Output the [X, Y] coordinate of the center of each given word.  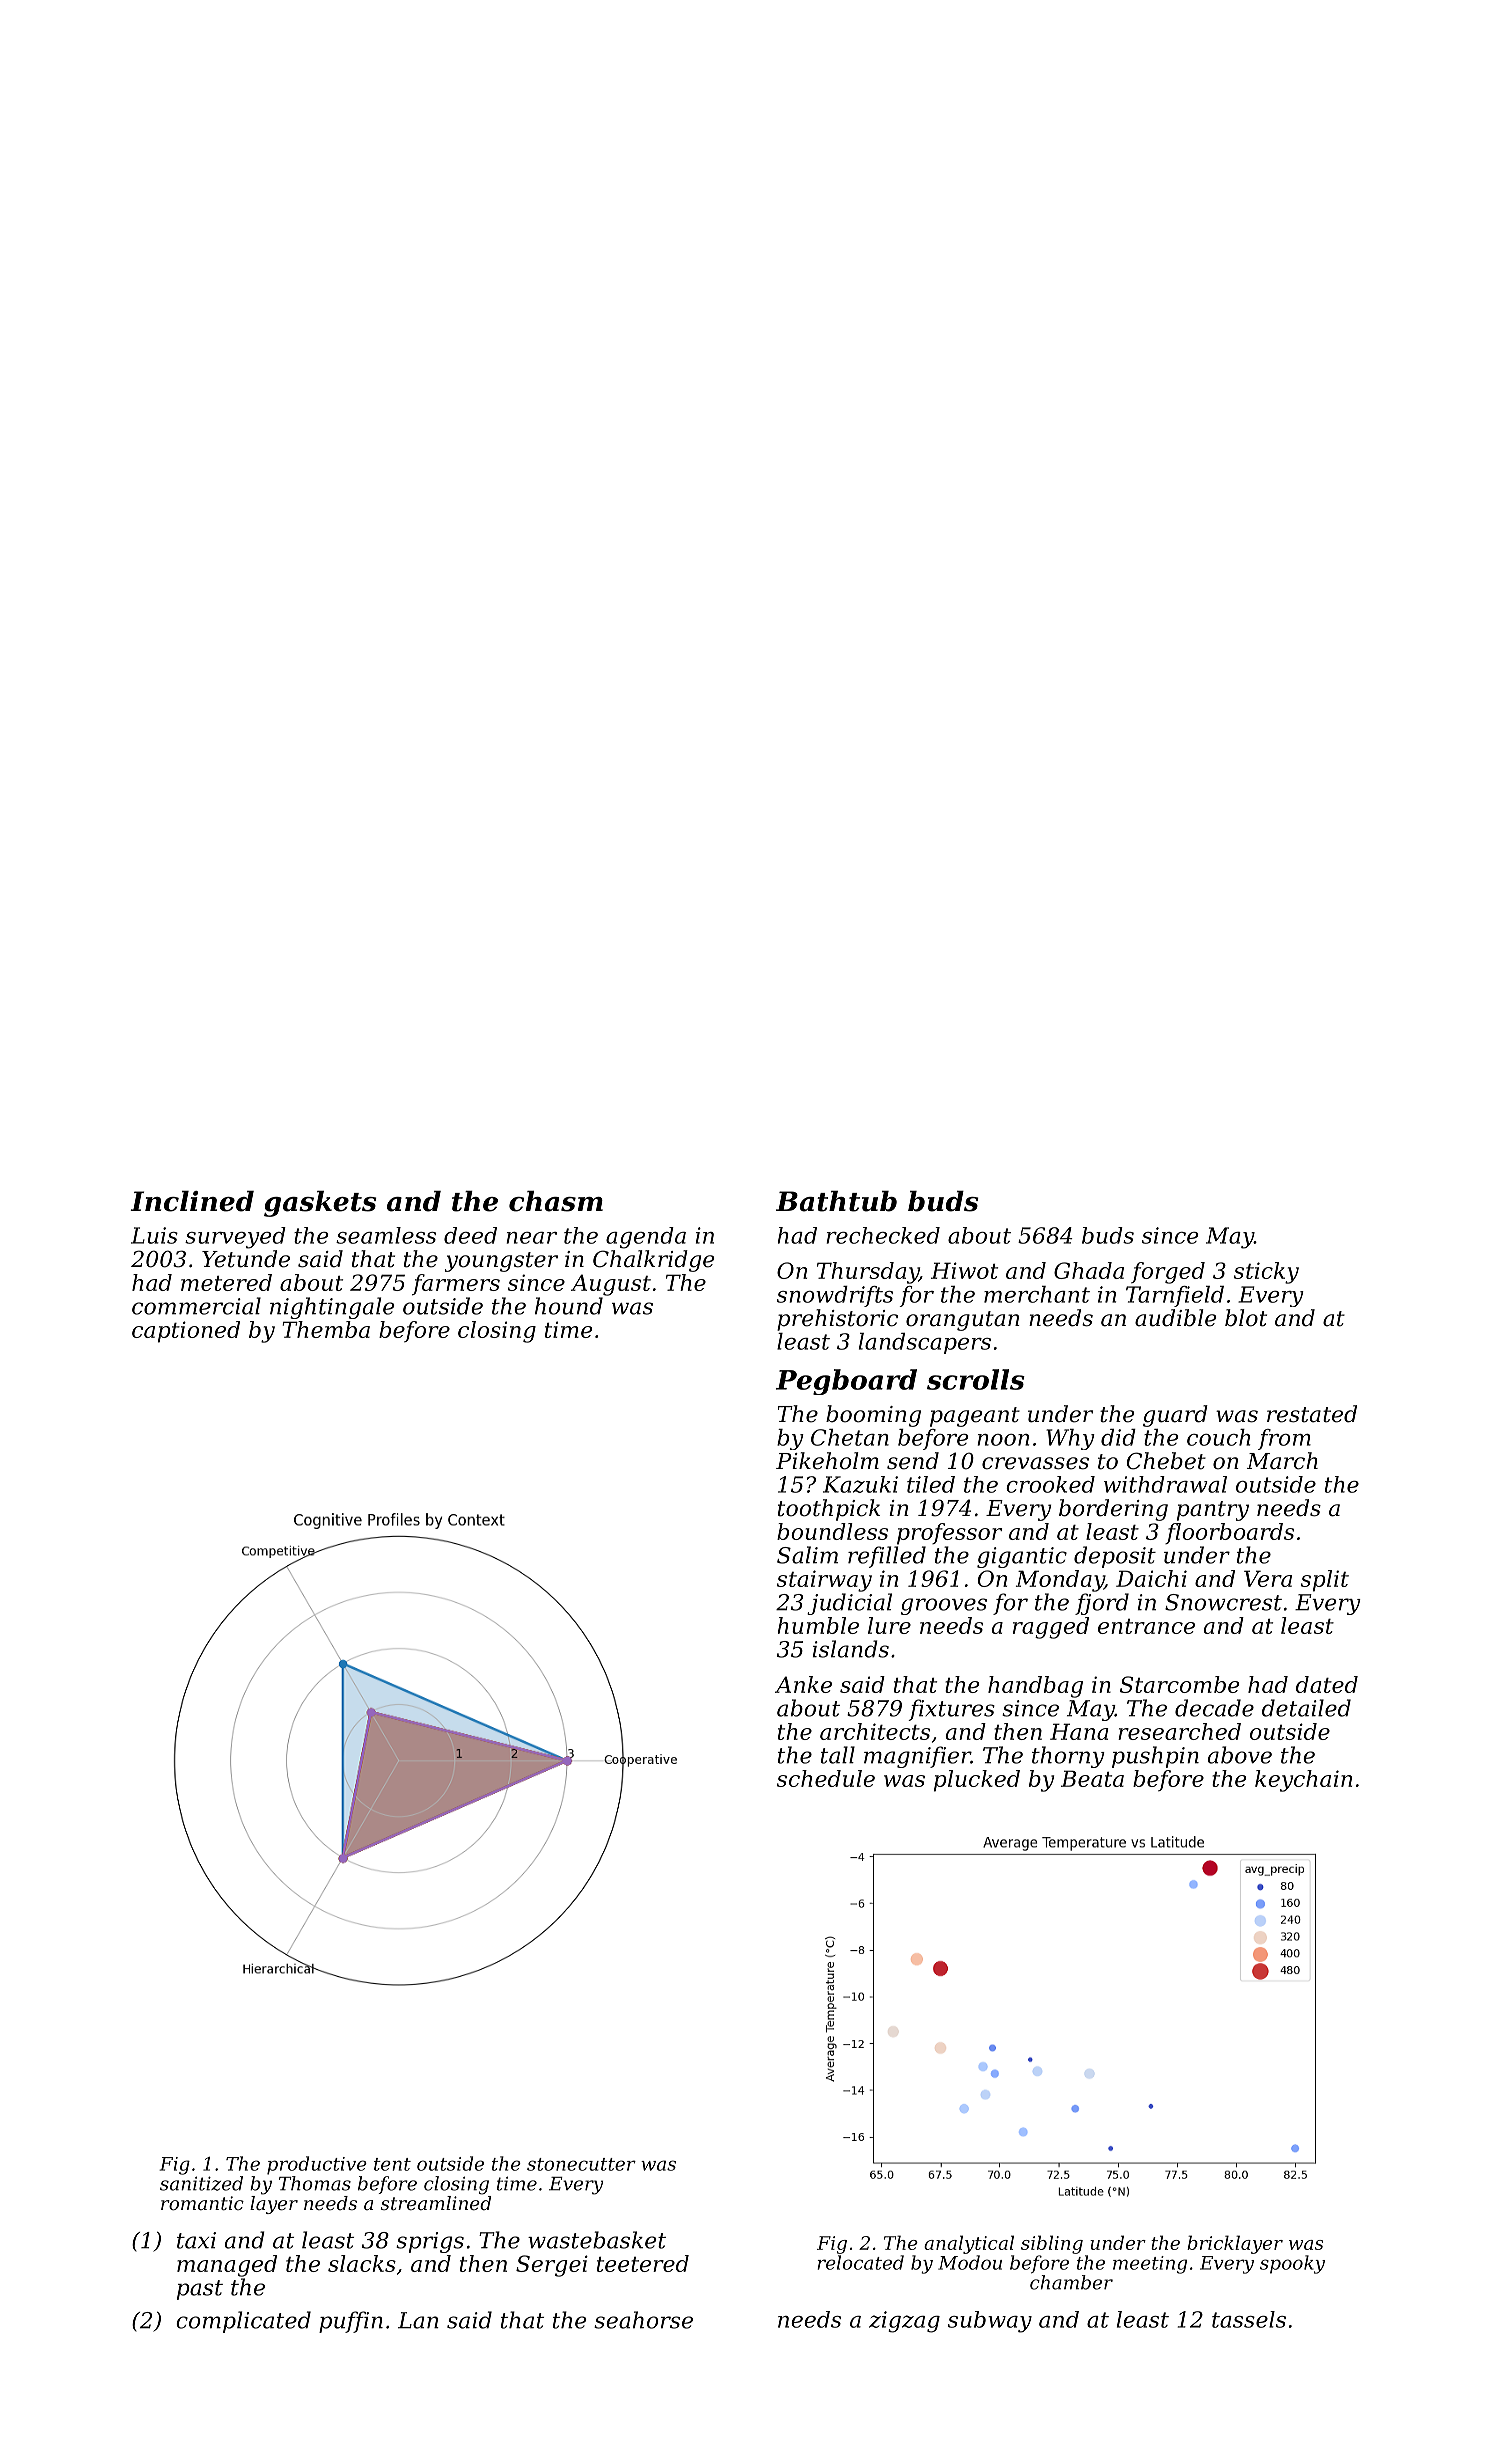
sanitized [201, 2183]
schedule [826, 1778]
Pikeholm [827, 1461]
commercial [196, 1306]
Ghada [1089, 1270]
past [200, 2290]
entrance [1146, 1626]
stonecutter [581, 2164]
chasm [556, 1201]
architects [875, 1731]
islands [851, 1649]
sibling [1052, 2244]
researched [1179, 1731]
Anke [803, 1684]
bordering [1113, 1510]
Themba [326, 1329]
